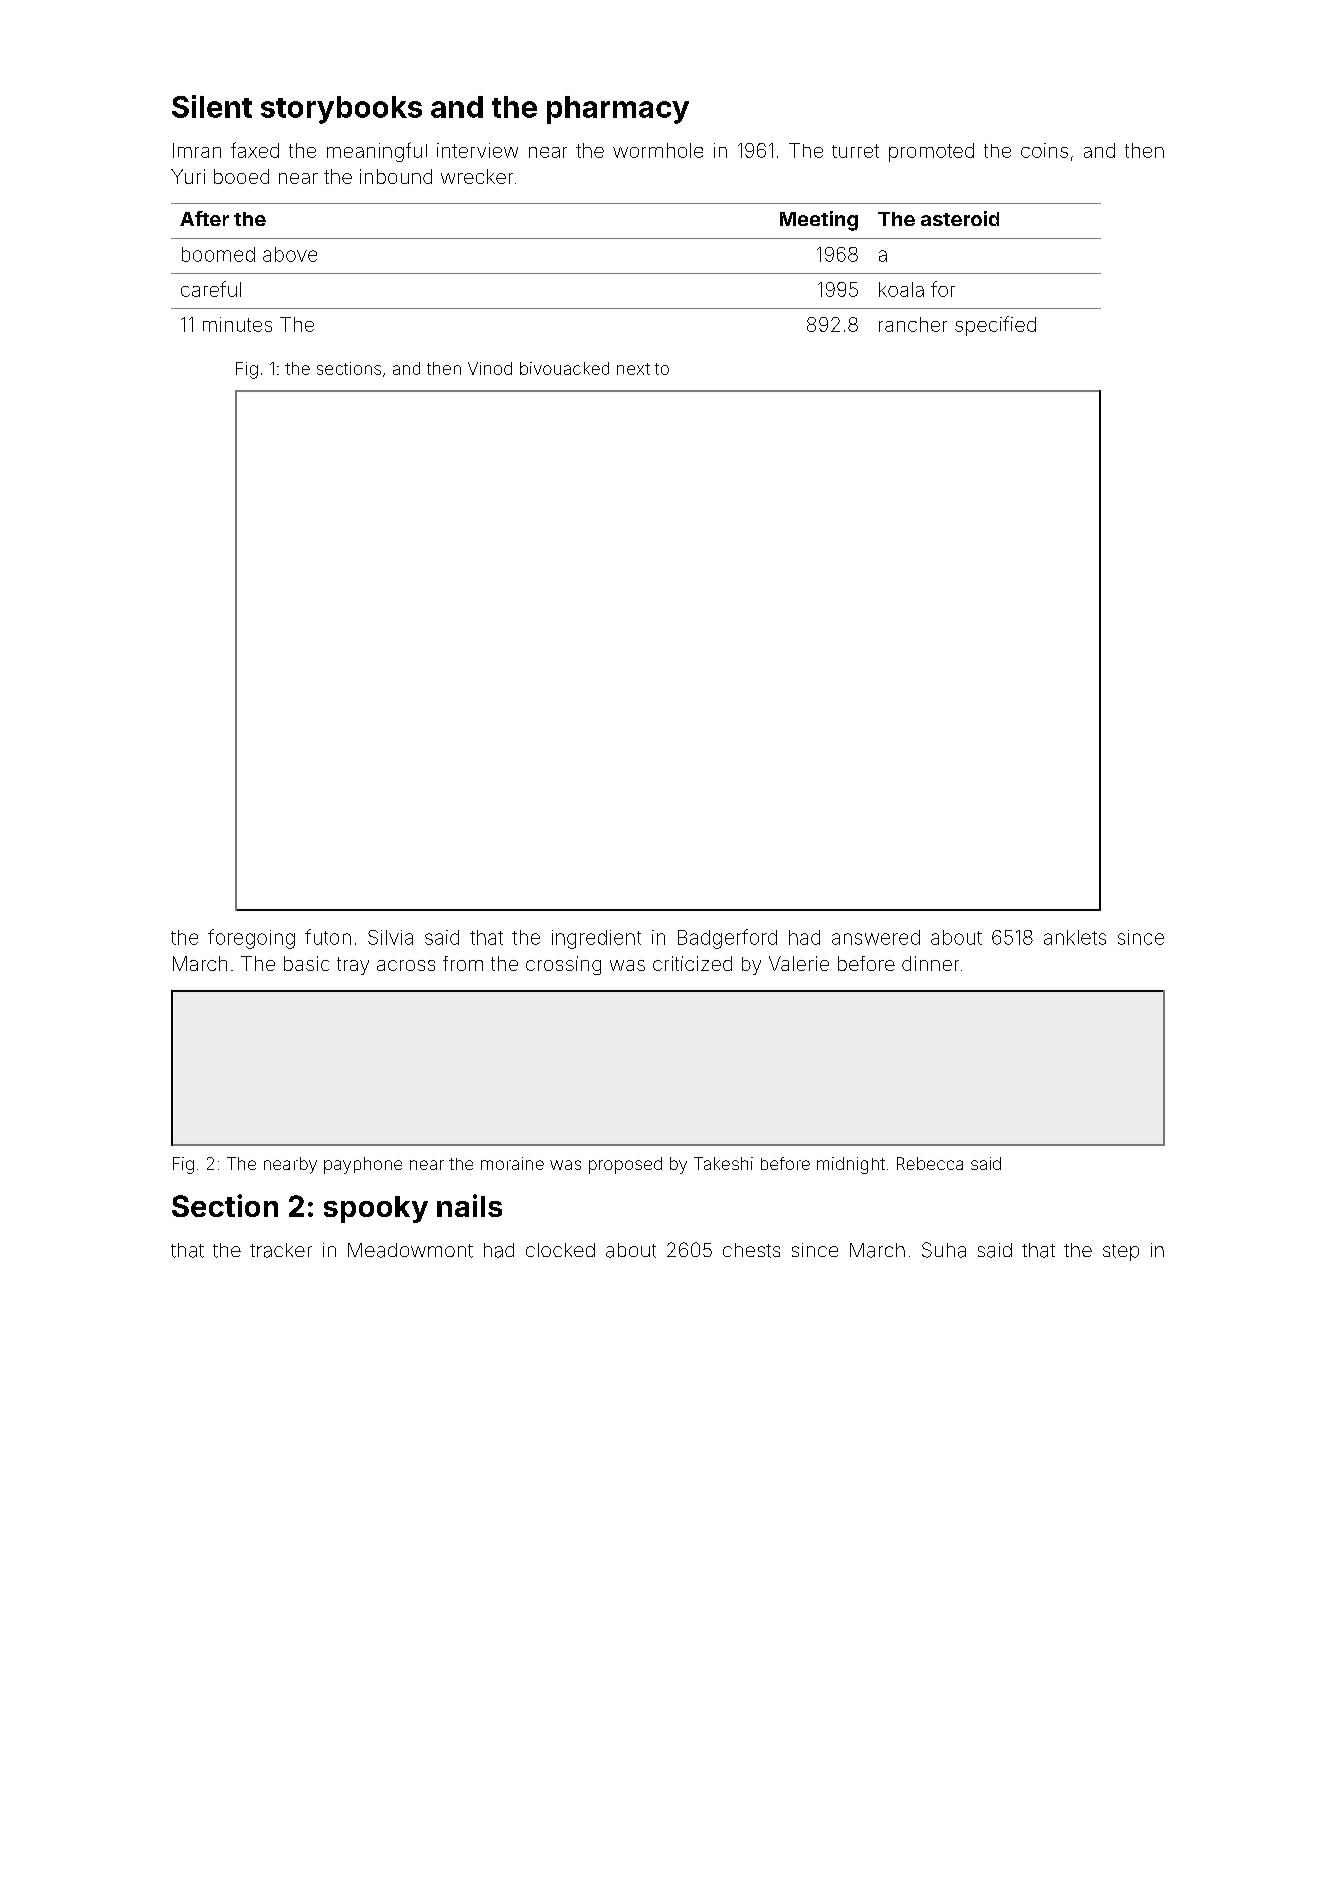 Image resolution: width=1336 pixels, height=1890 pixels. I want to click on foregoing, so click(251, 939).
